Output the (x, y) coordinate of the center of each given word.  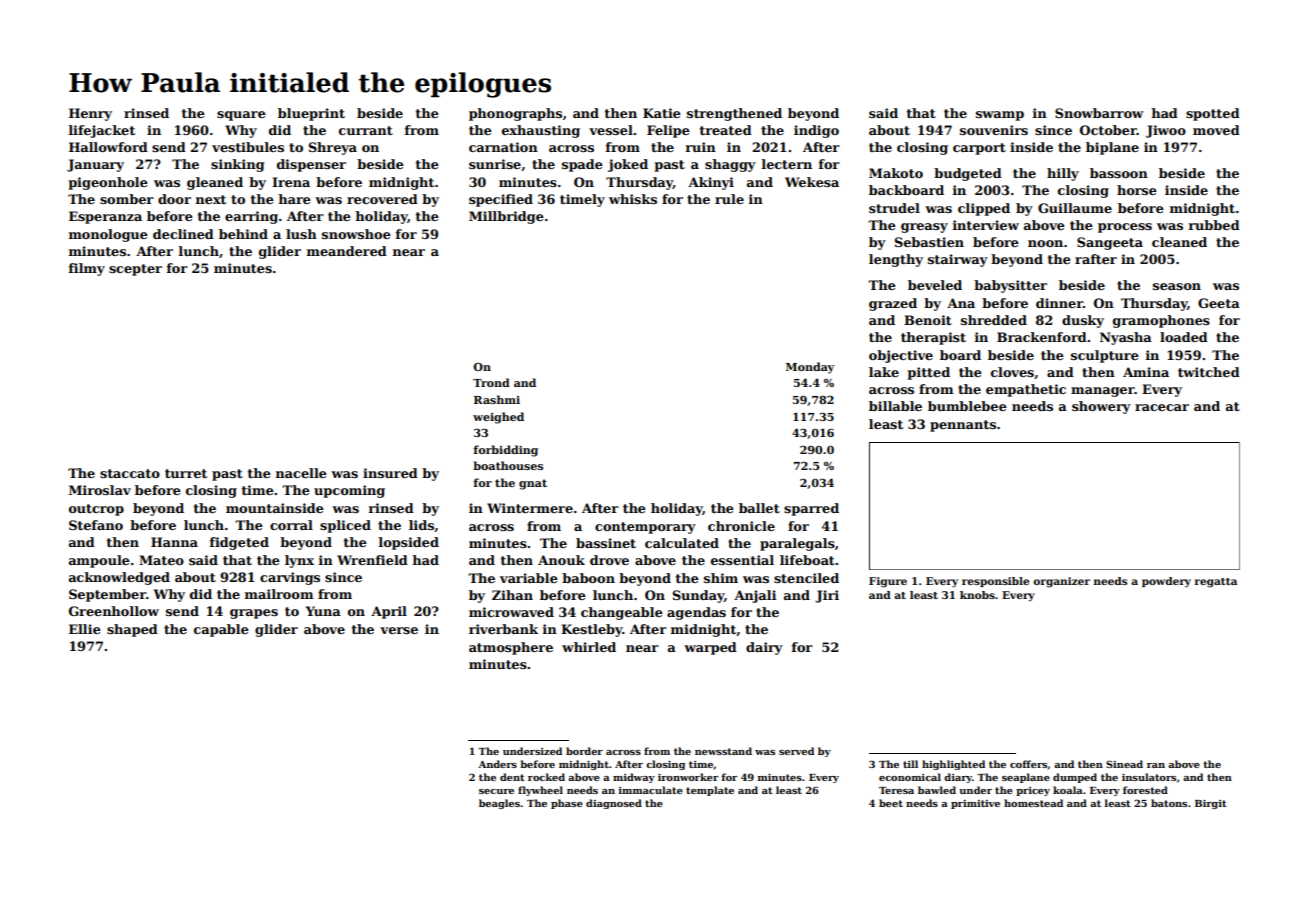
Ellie (85, 629)
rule (729, 199)
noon (1045, 243)
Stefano (96, 525)
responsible (995, 582)
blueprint (311, 114)
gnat (533, 484)
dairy (764, 648)
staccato (130, 473)
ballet (759, 508)
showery (1101, 407)
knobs (977, 595)
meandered (347, 251)
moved (1216, 130)
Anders (497, 764)
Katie (662, 113)
